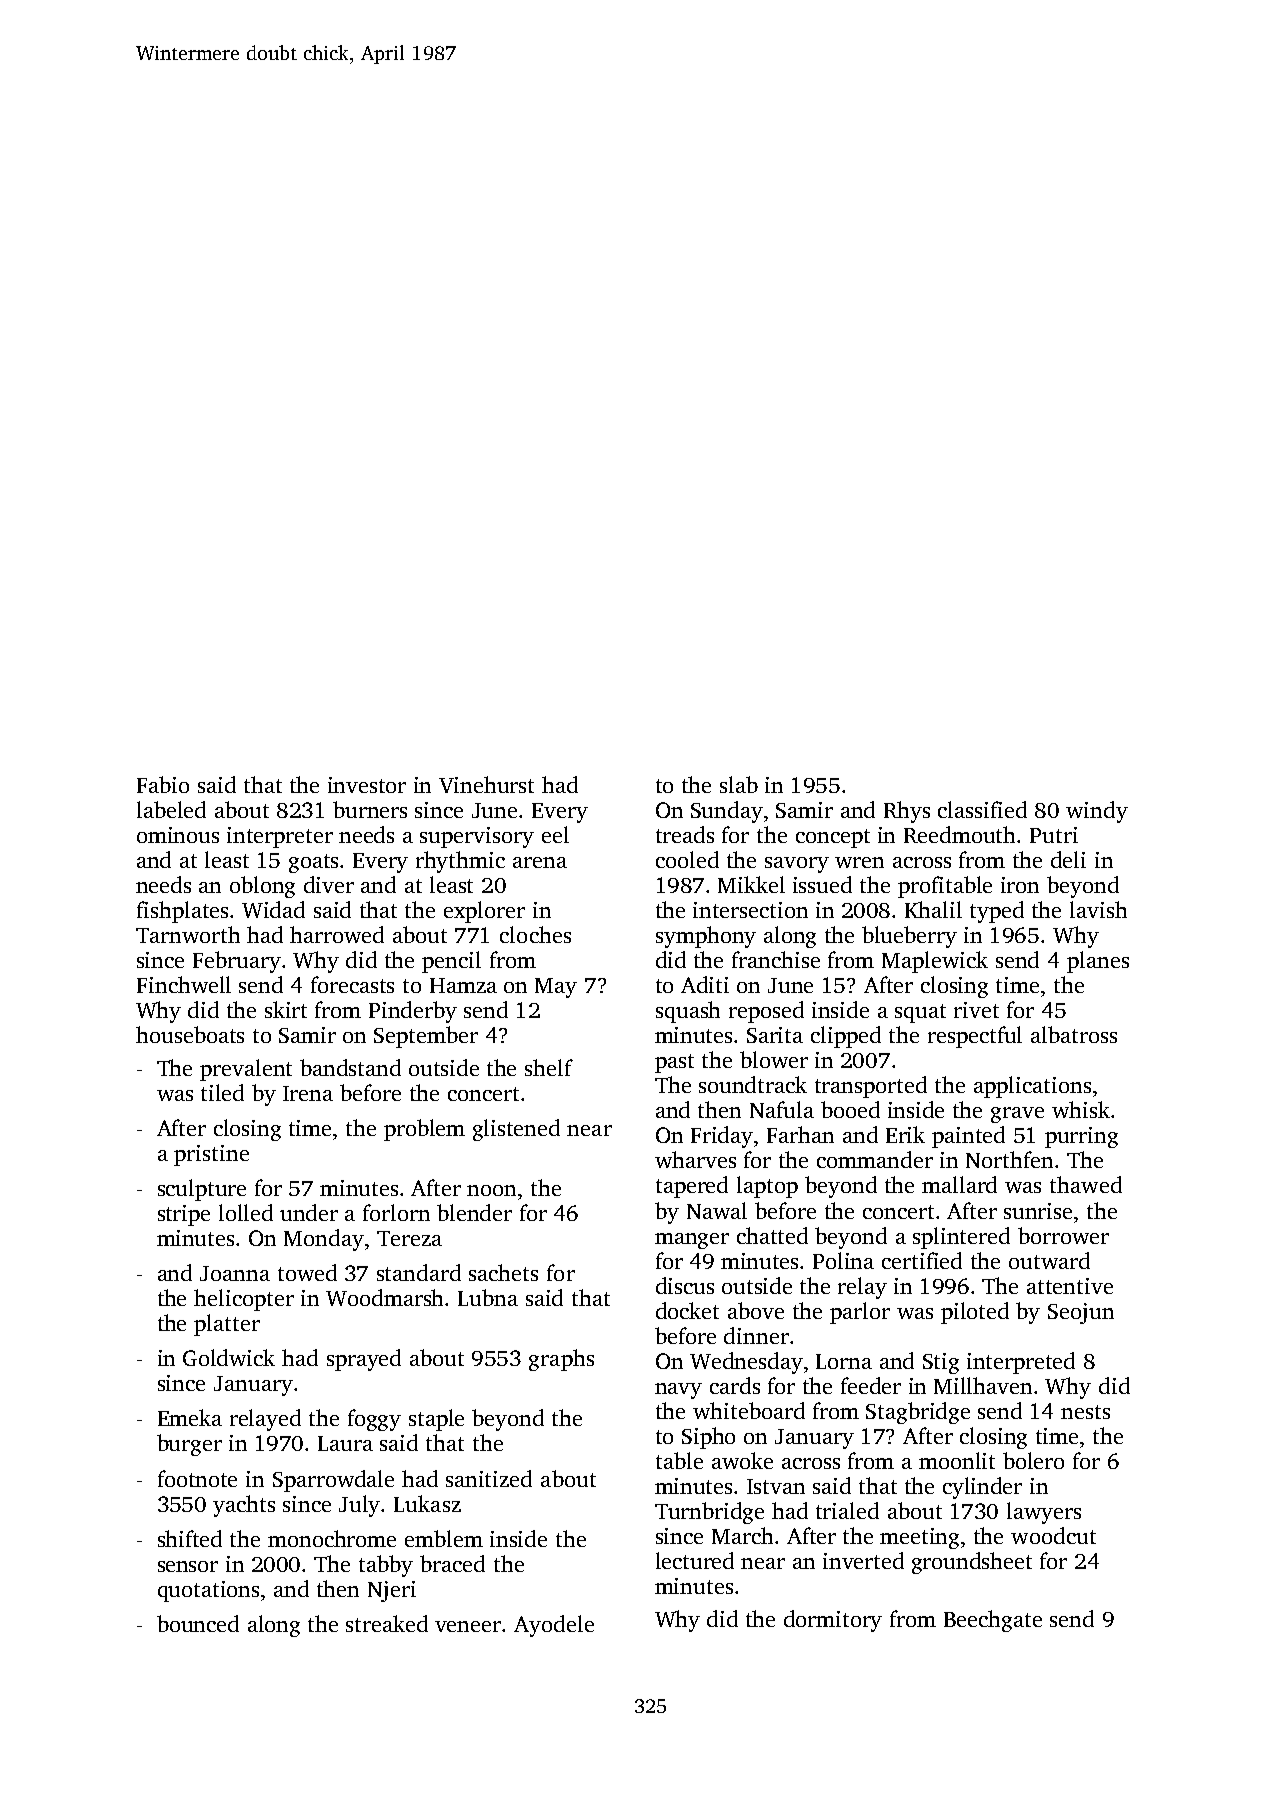 The image size is (1267, 1793). What do you see at coordinates (1081, 1109) in the screenshot?
I see `whisk` at bounding box center [1081, 1109].
